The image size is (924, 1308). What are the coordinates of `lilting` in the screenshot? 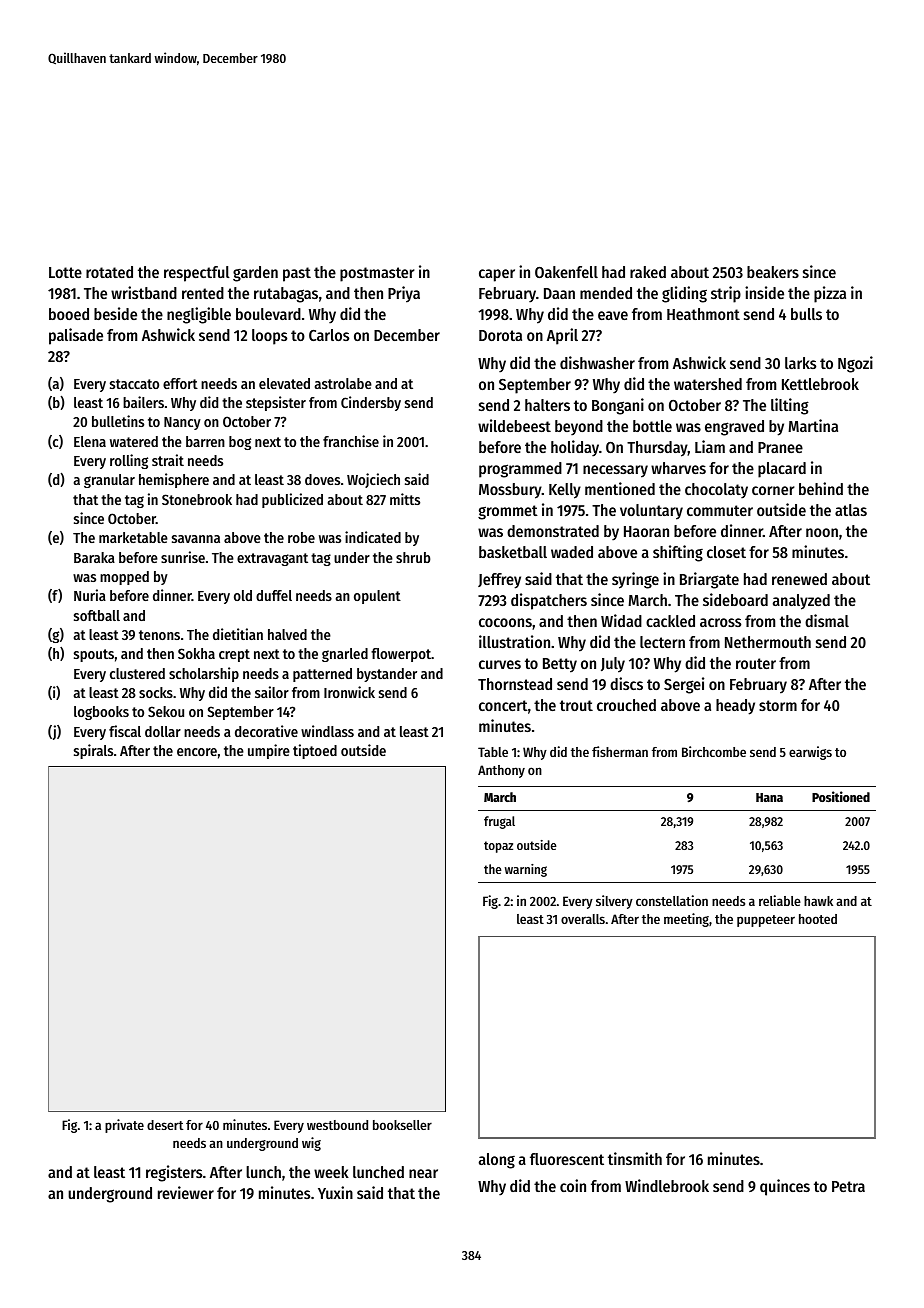 It's located at (790, 406).
